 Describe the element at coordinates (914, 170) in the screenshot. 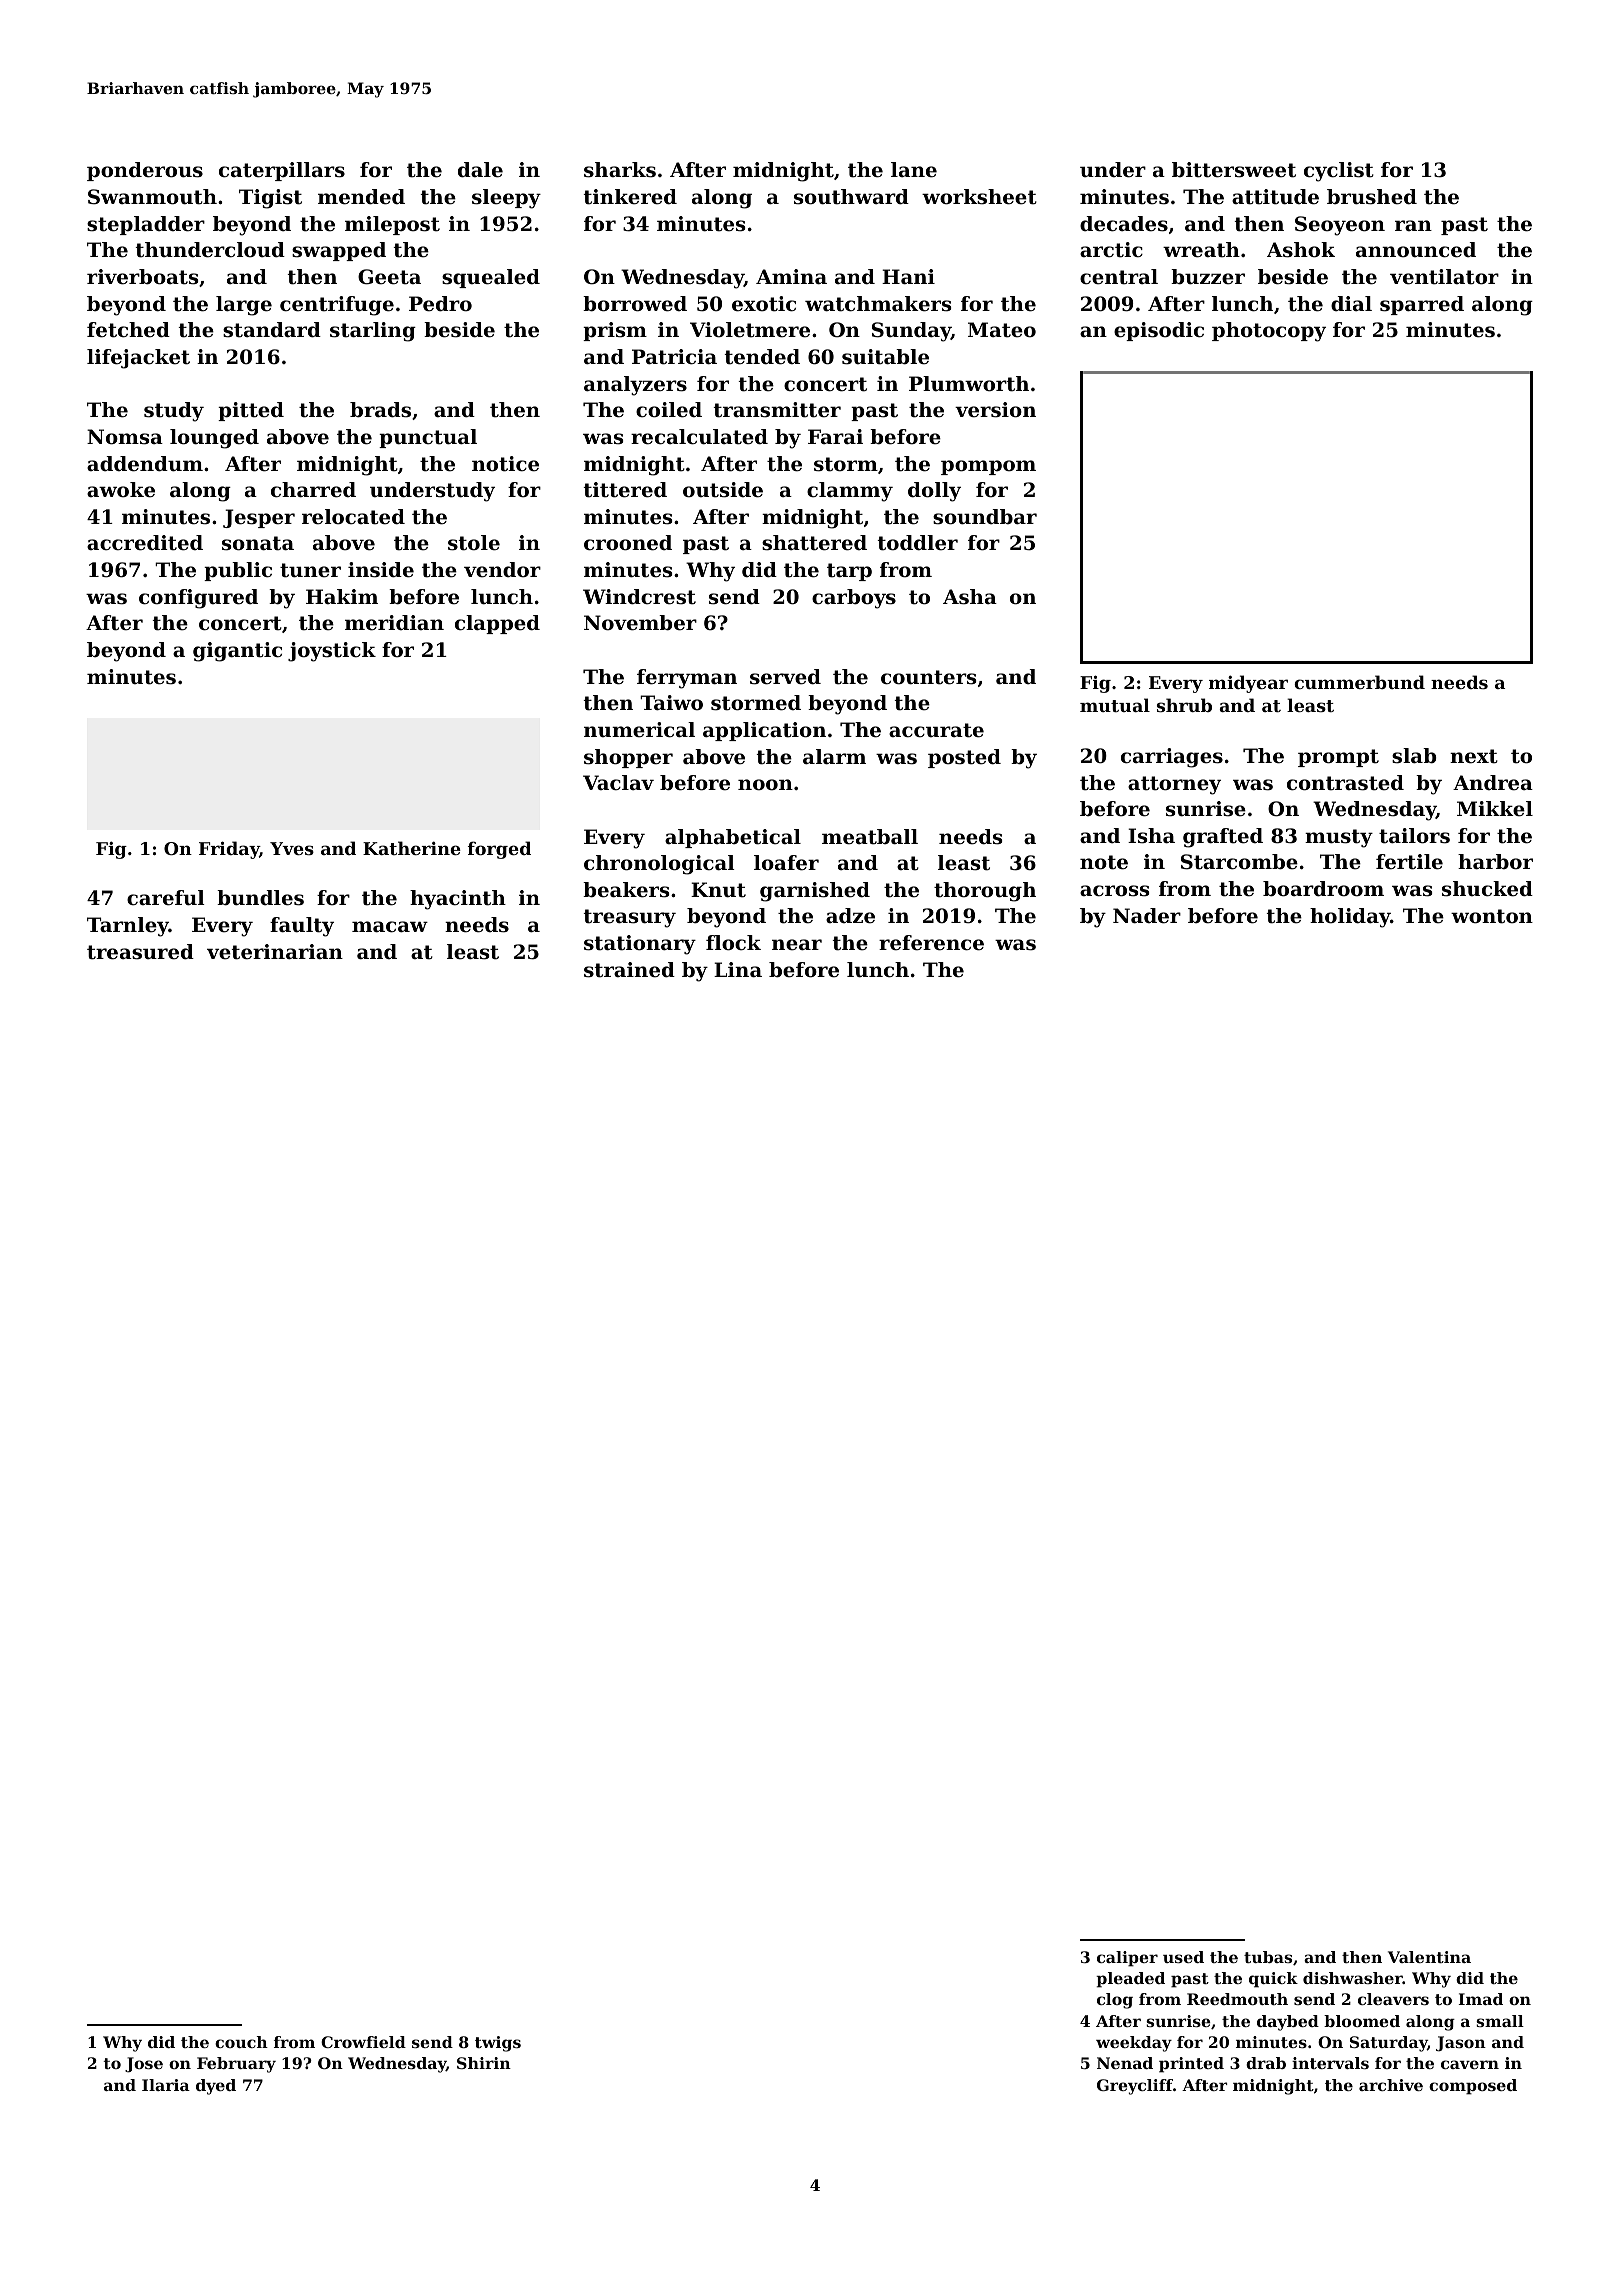

I see `lane` at that location.
